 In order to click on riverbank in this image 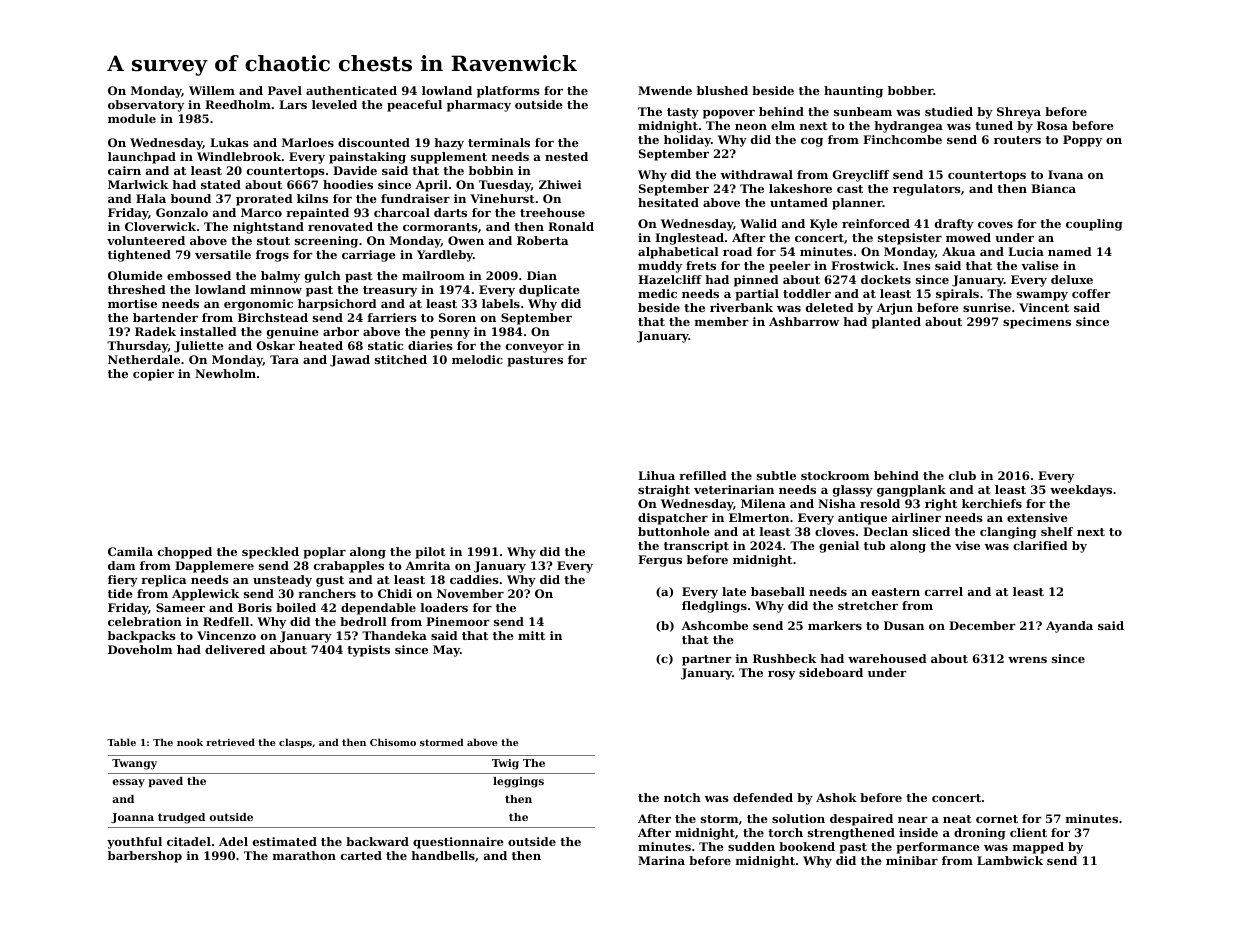, I will do `click(741, 307)`.
